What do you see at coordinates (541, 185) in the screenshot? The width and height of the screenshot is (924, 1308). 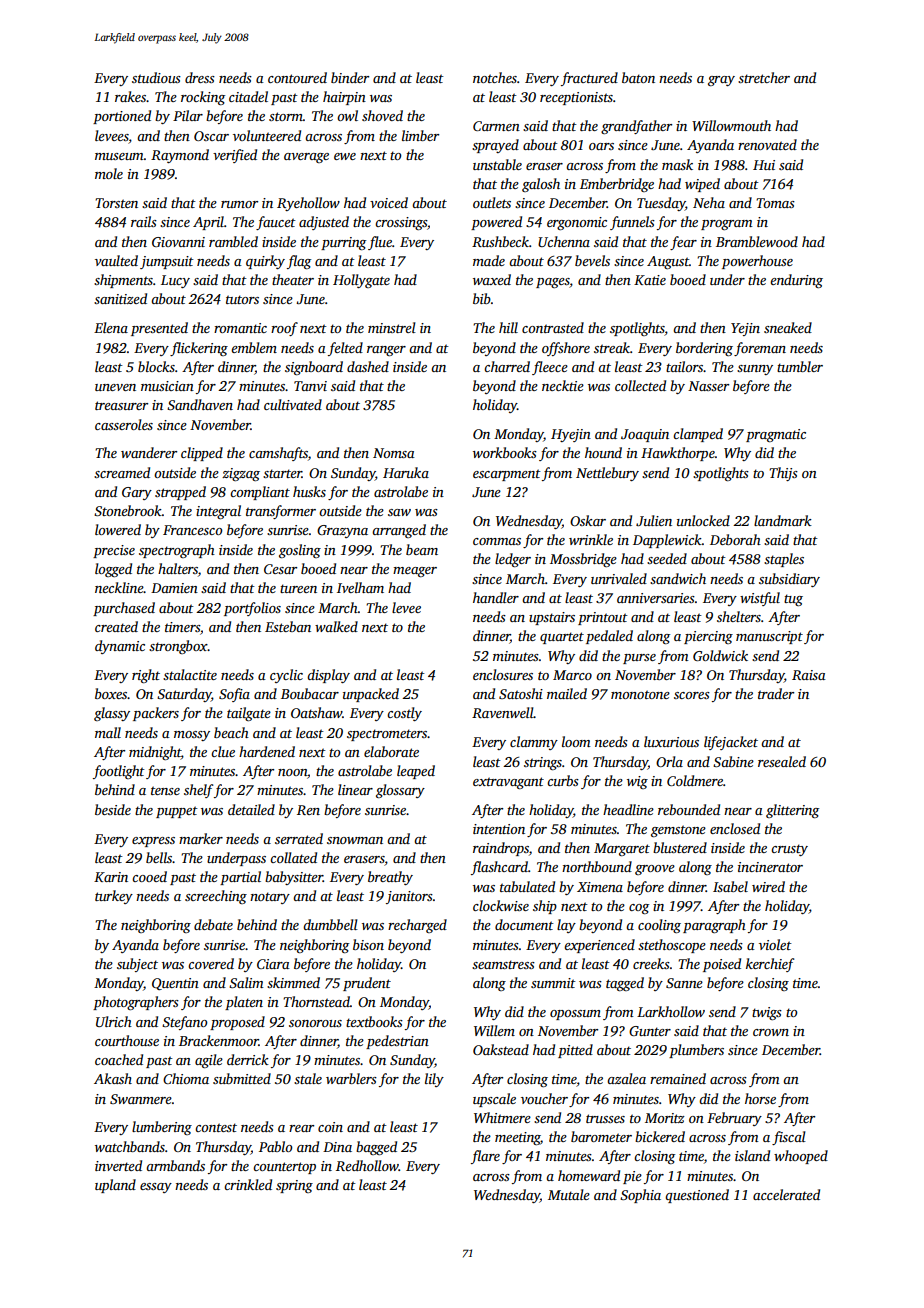 I see `galosh` at bounding box center [541, 185].
